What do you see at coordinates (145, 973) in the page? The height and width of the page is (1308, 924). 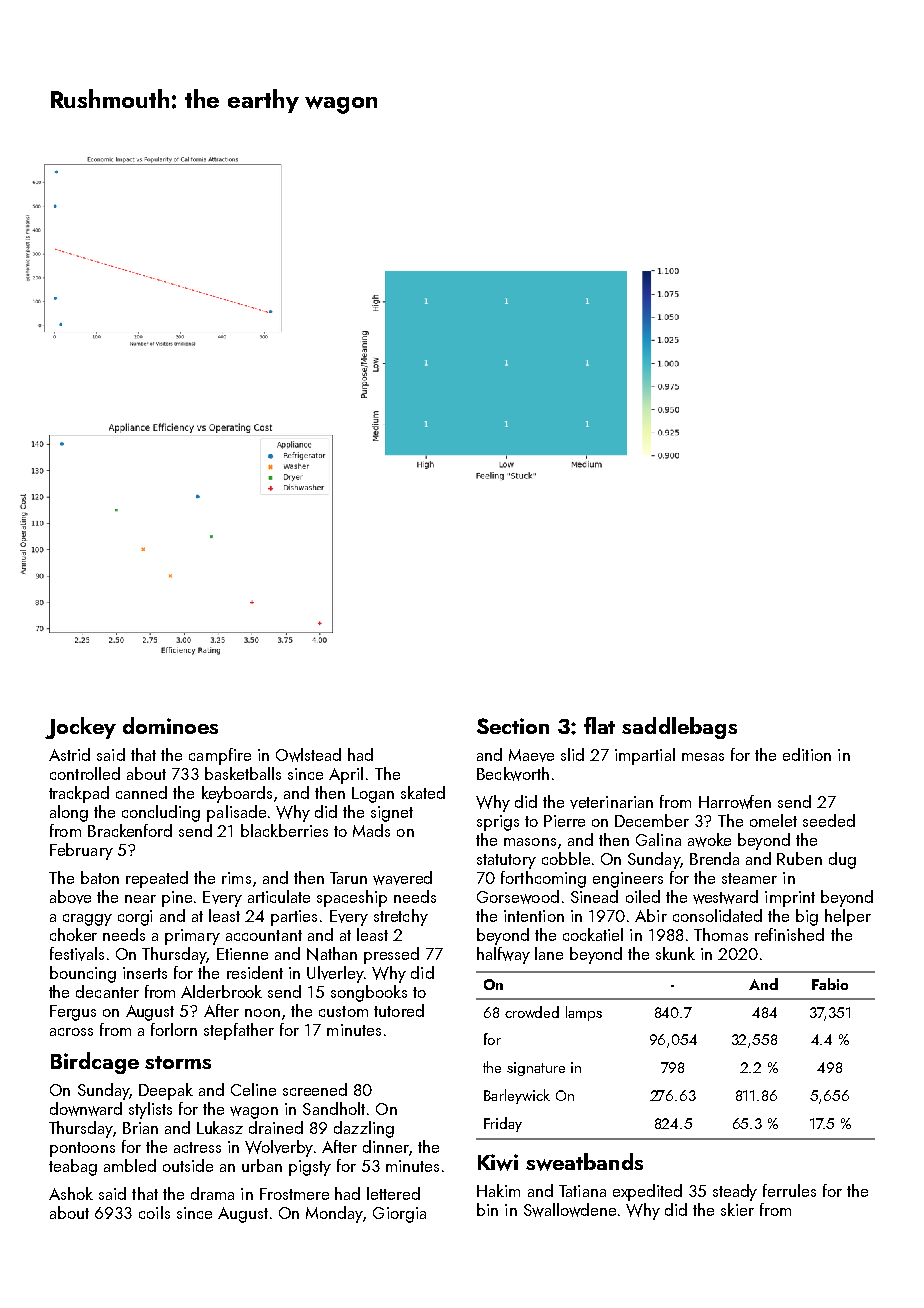 I see `inserts` at bounding box center [145, 973].
